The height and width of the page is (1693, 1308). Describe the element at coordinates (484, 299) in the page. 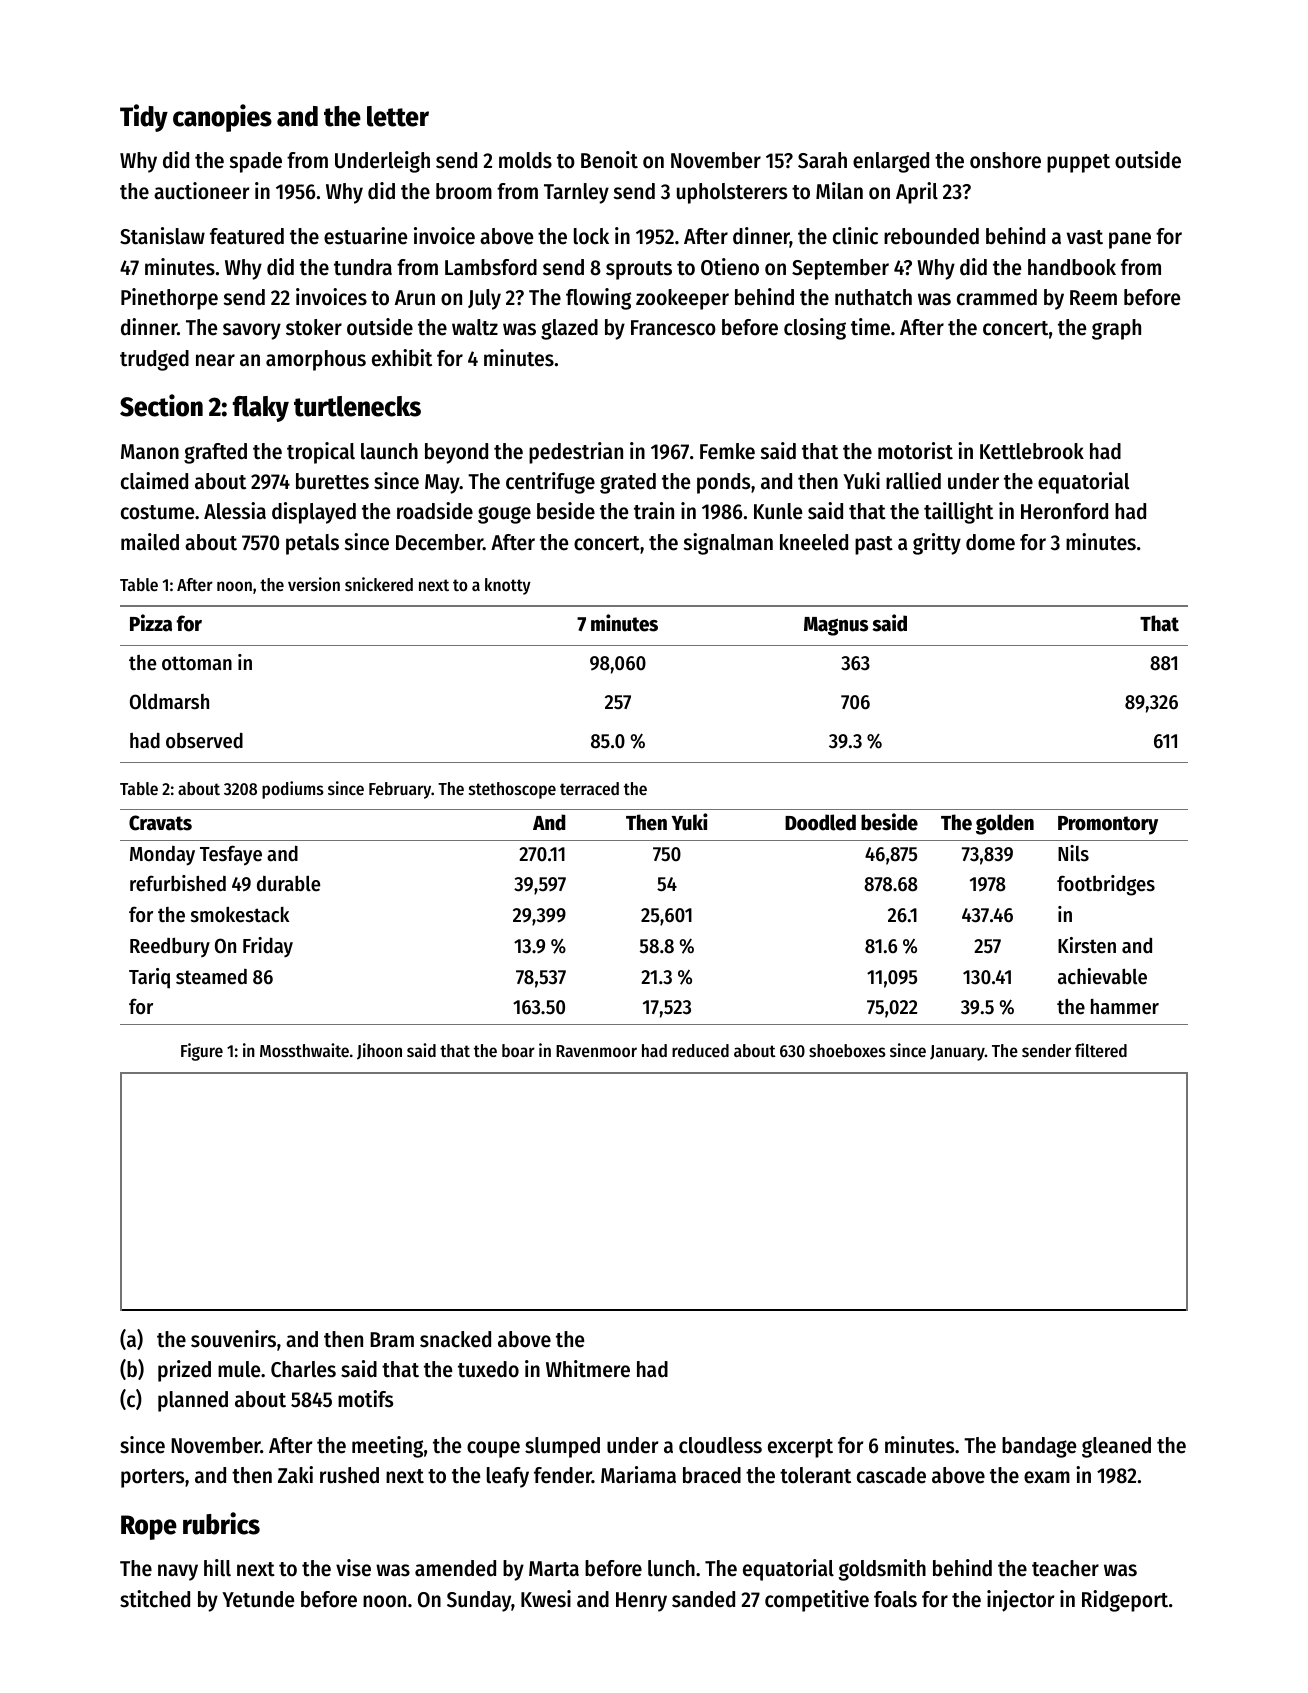

I see `July` at that location.
